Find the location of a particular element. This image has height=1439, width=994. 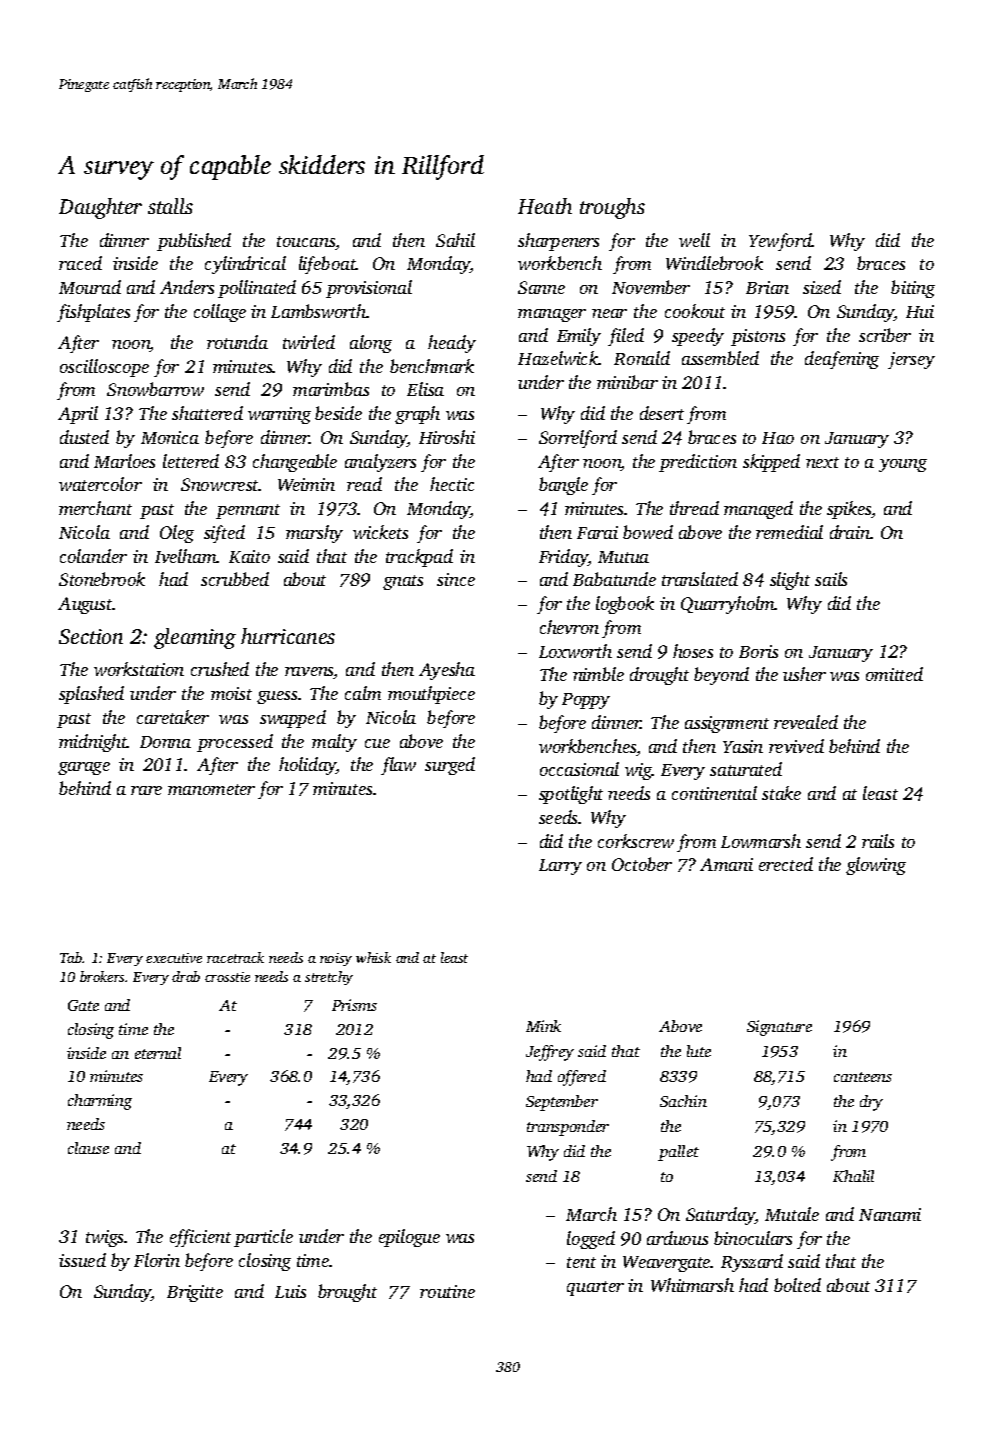

hurricanes is located at coordinates (288, 636).
